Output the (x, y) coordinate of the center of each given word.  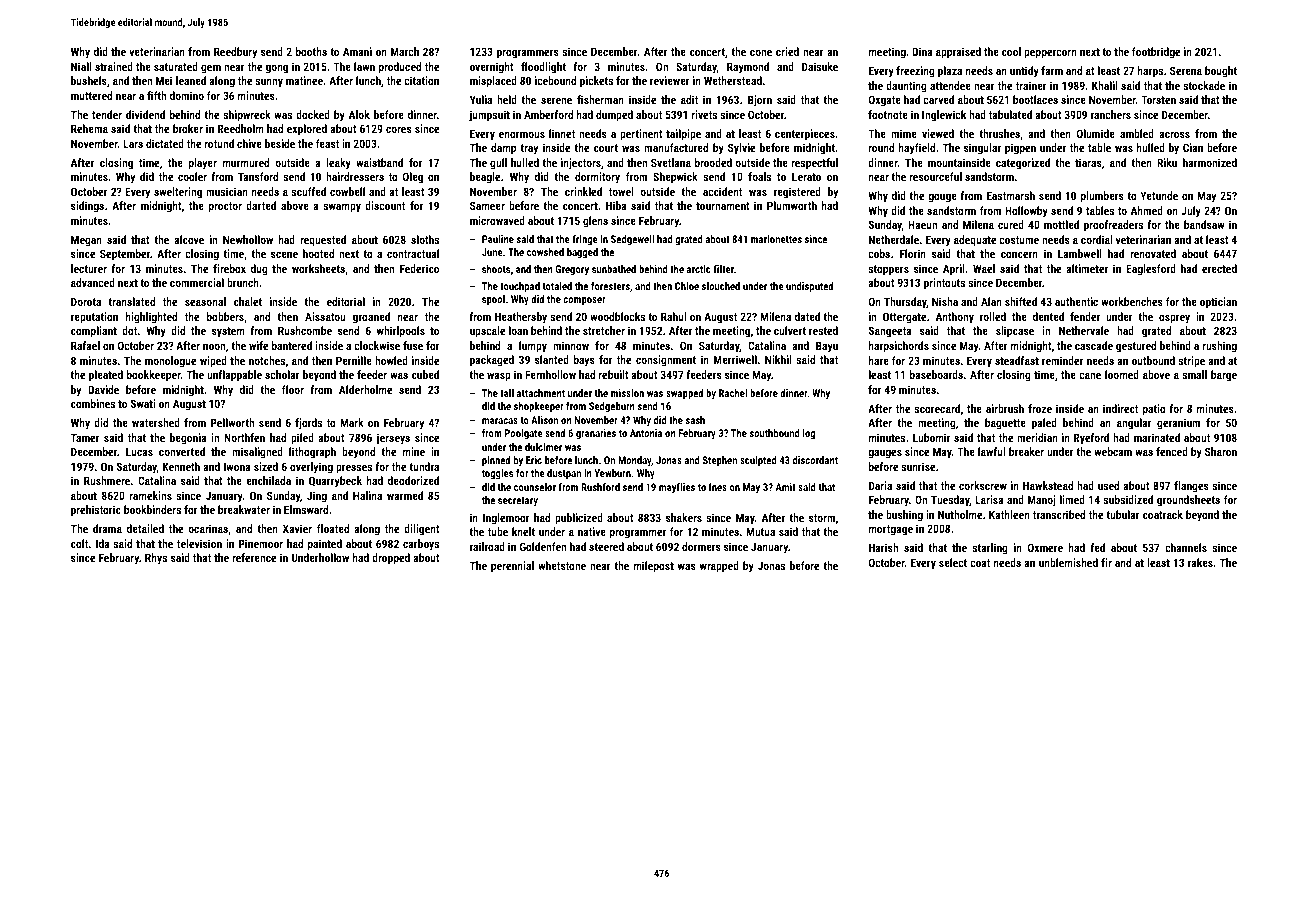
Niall (81, 66)
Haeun (922, 224)
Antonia (646, 433)
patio (1154, 410)
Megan (86, 241)
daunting (906, 87)
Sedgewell (632, 240)
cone (761, 53)
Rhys (156, 559)
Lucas (139, 451)
